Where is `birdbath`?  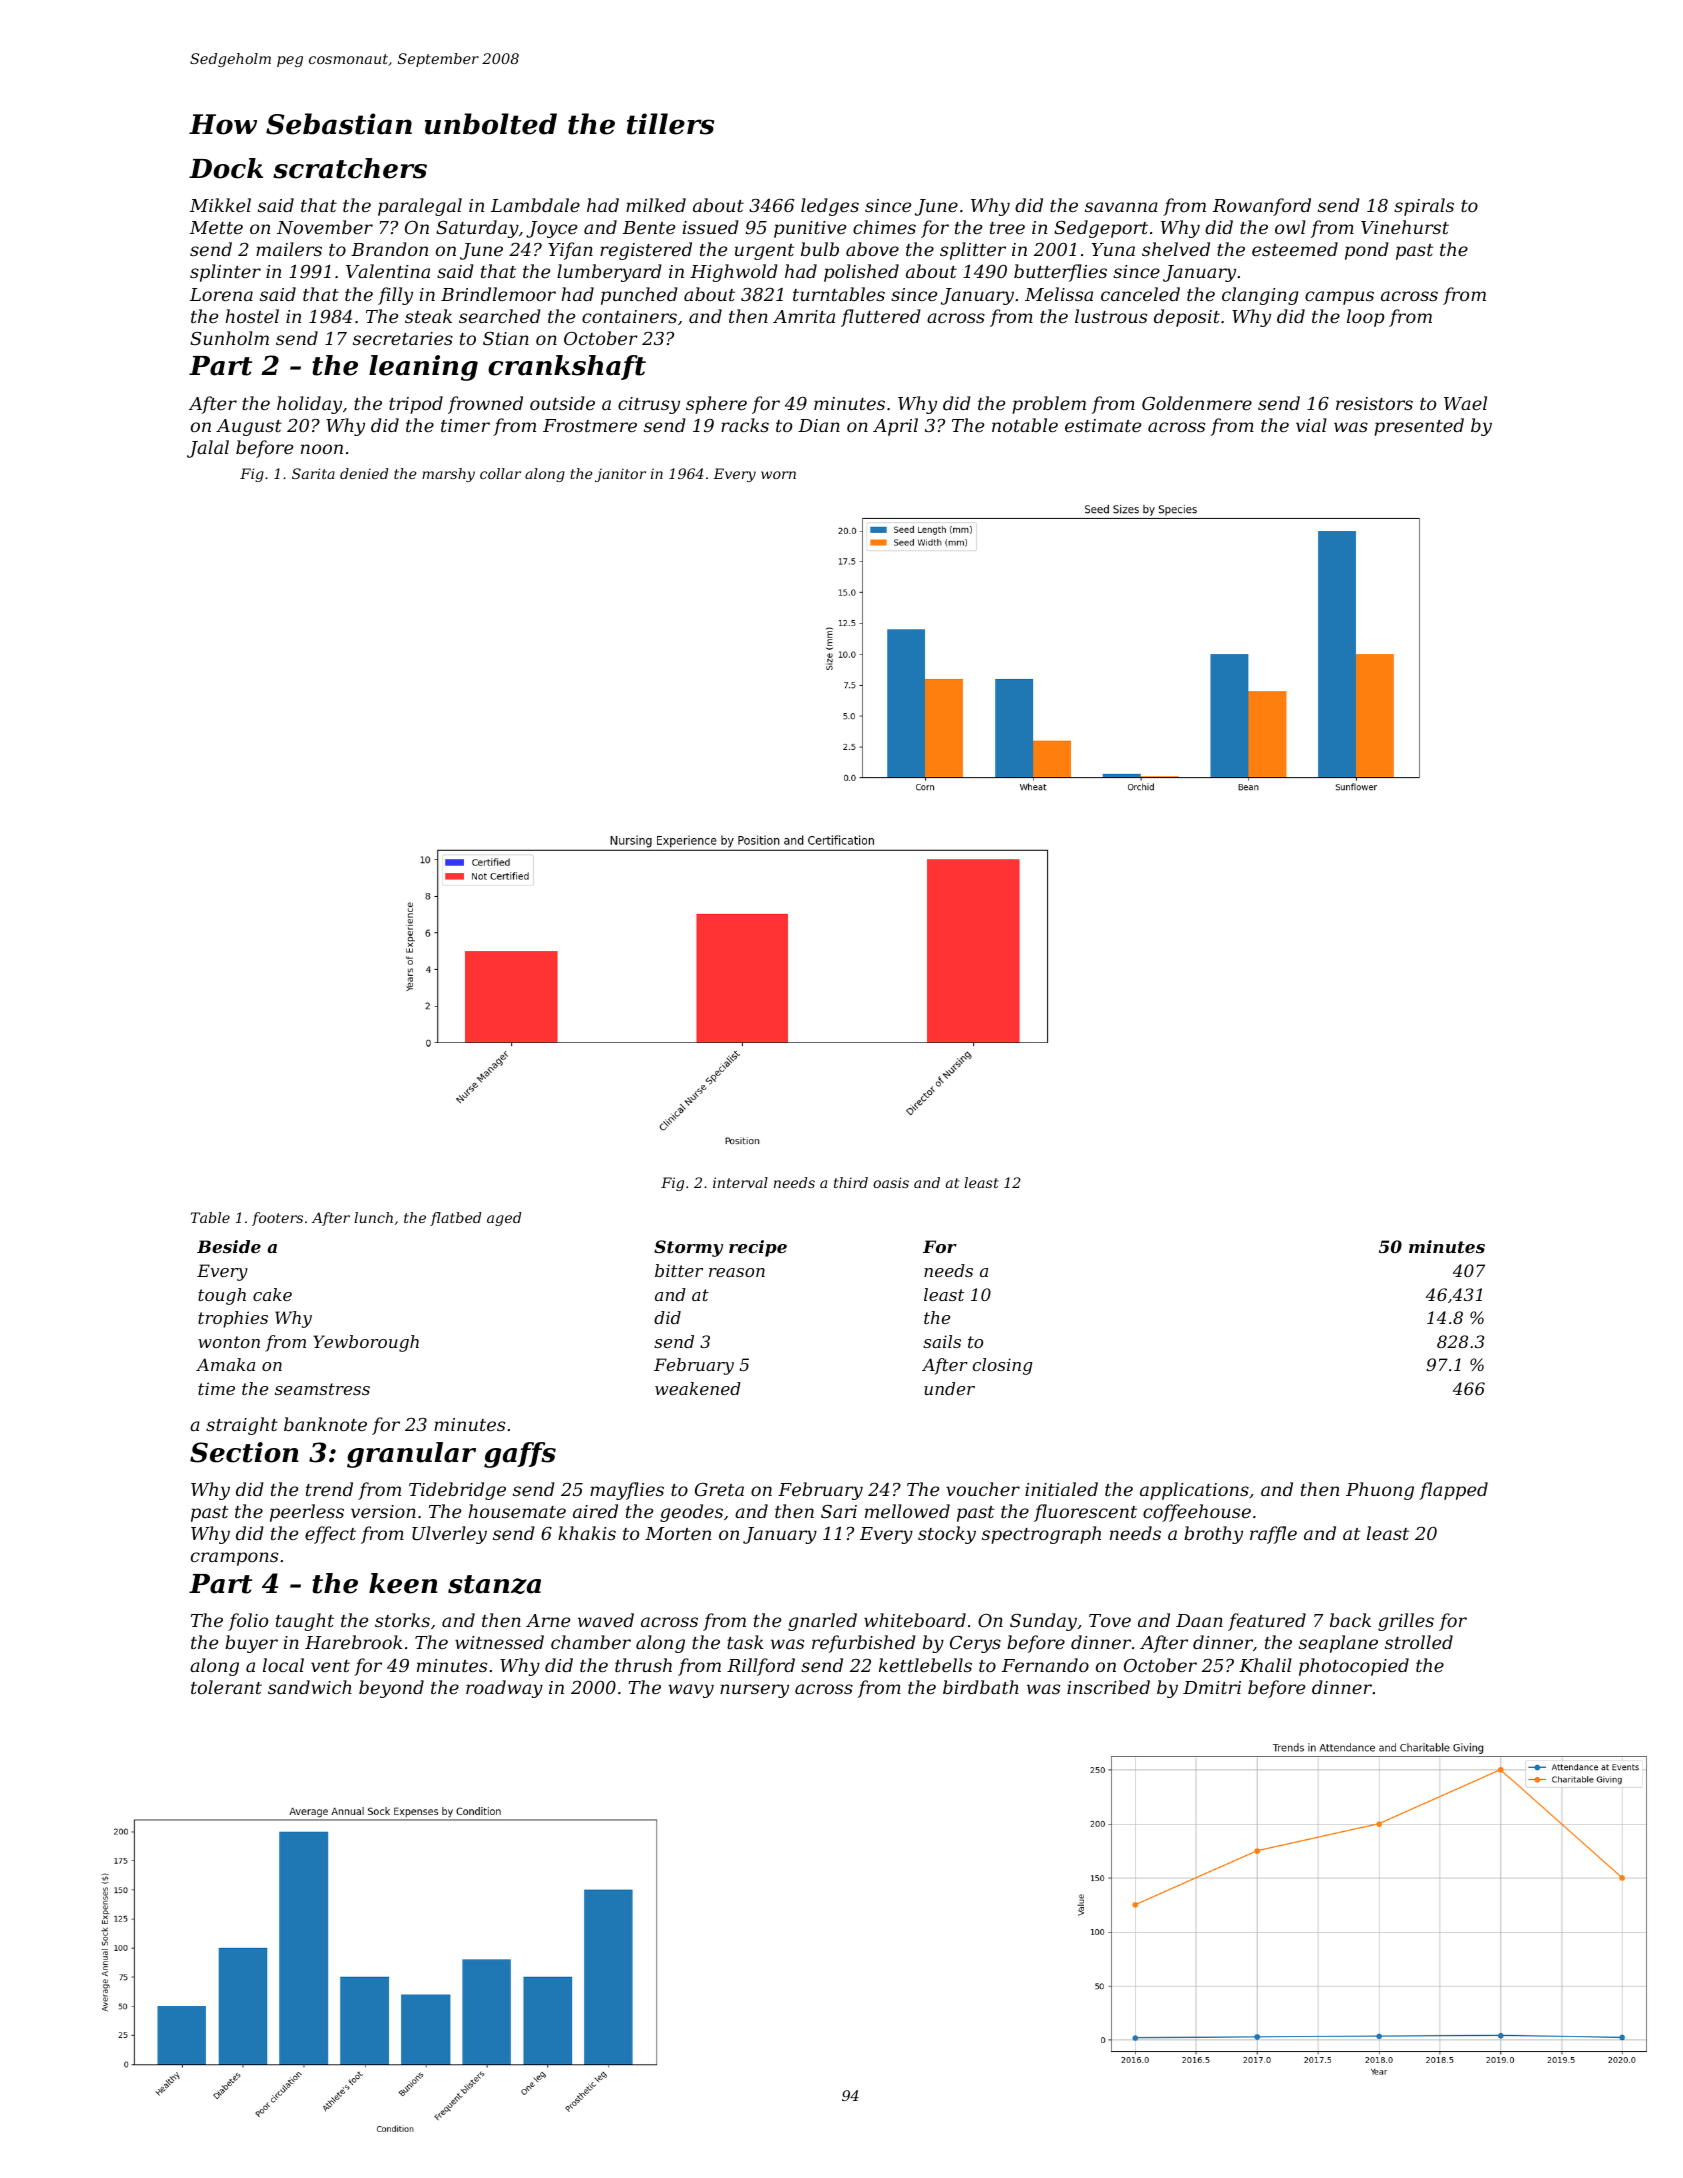 birdbath is located at coordinates (981, 1687).
